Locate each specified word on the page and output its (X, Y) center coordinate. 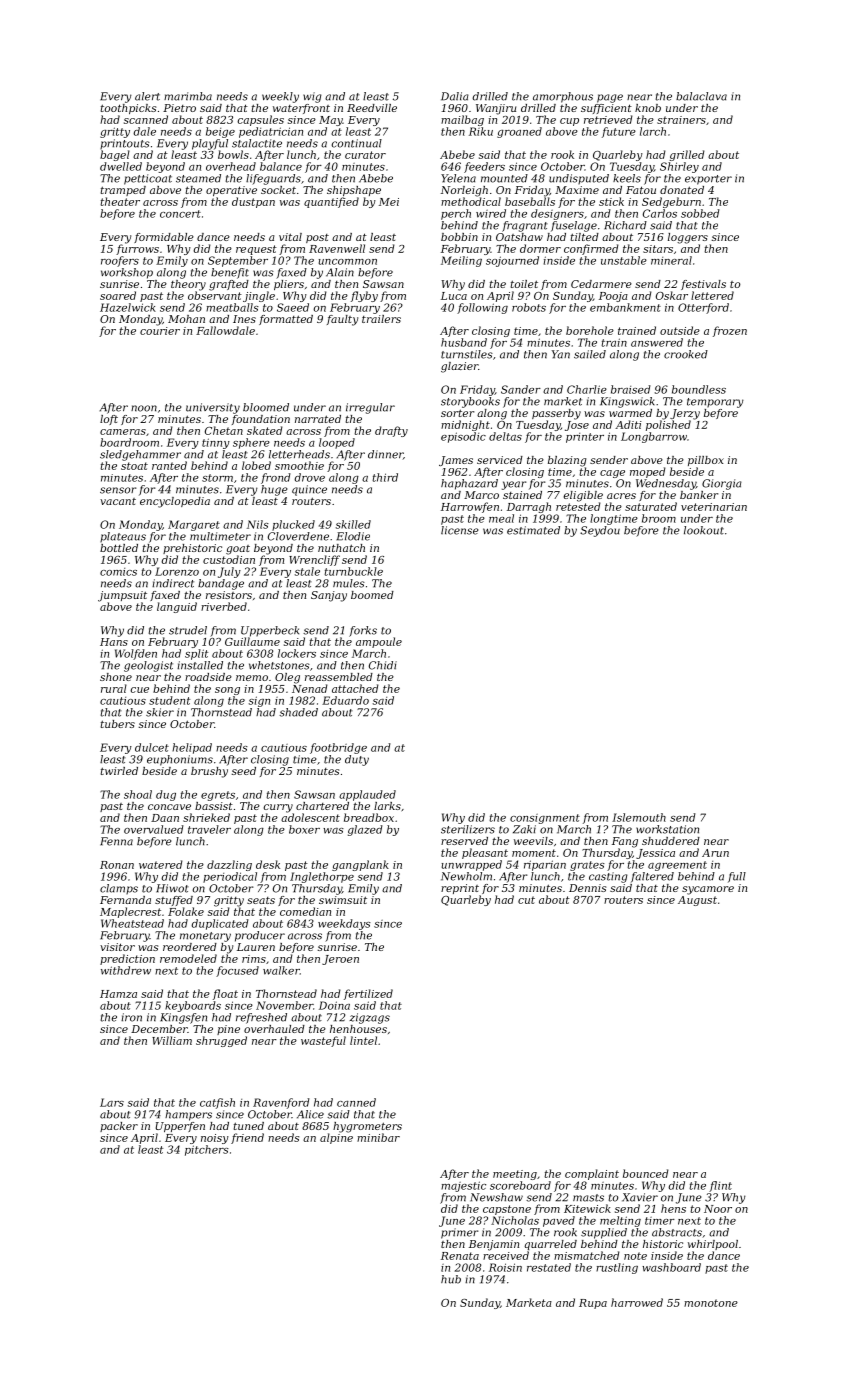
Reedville (372, 108)
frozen (730, 331)
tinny (216, 443)
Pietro (179, 108)
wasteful (323, 1041)
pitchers (207, 1150)
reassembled (339, 677)
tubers (118, 724)
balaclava (701, 96)
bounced (646, 1173)
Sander (521, 389)
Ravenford (281, 1103)
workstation (667, 829)
